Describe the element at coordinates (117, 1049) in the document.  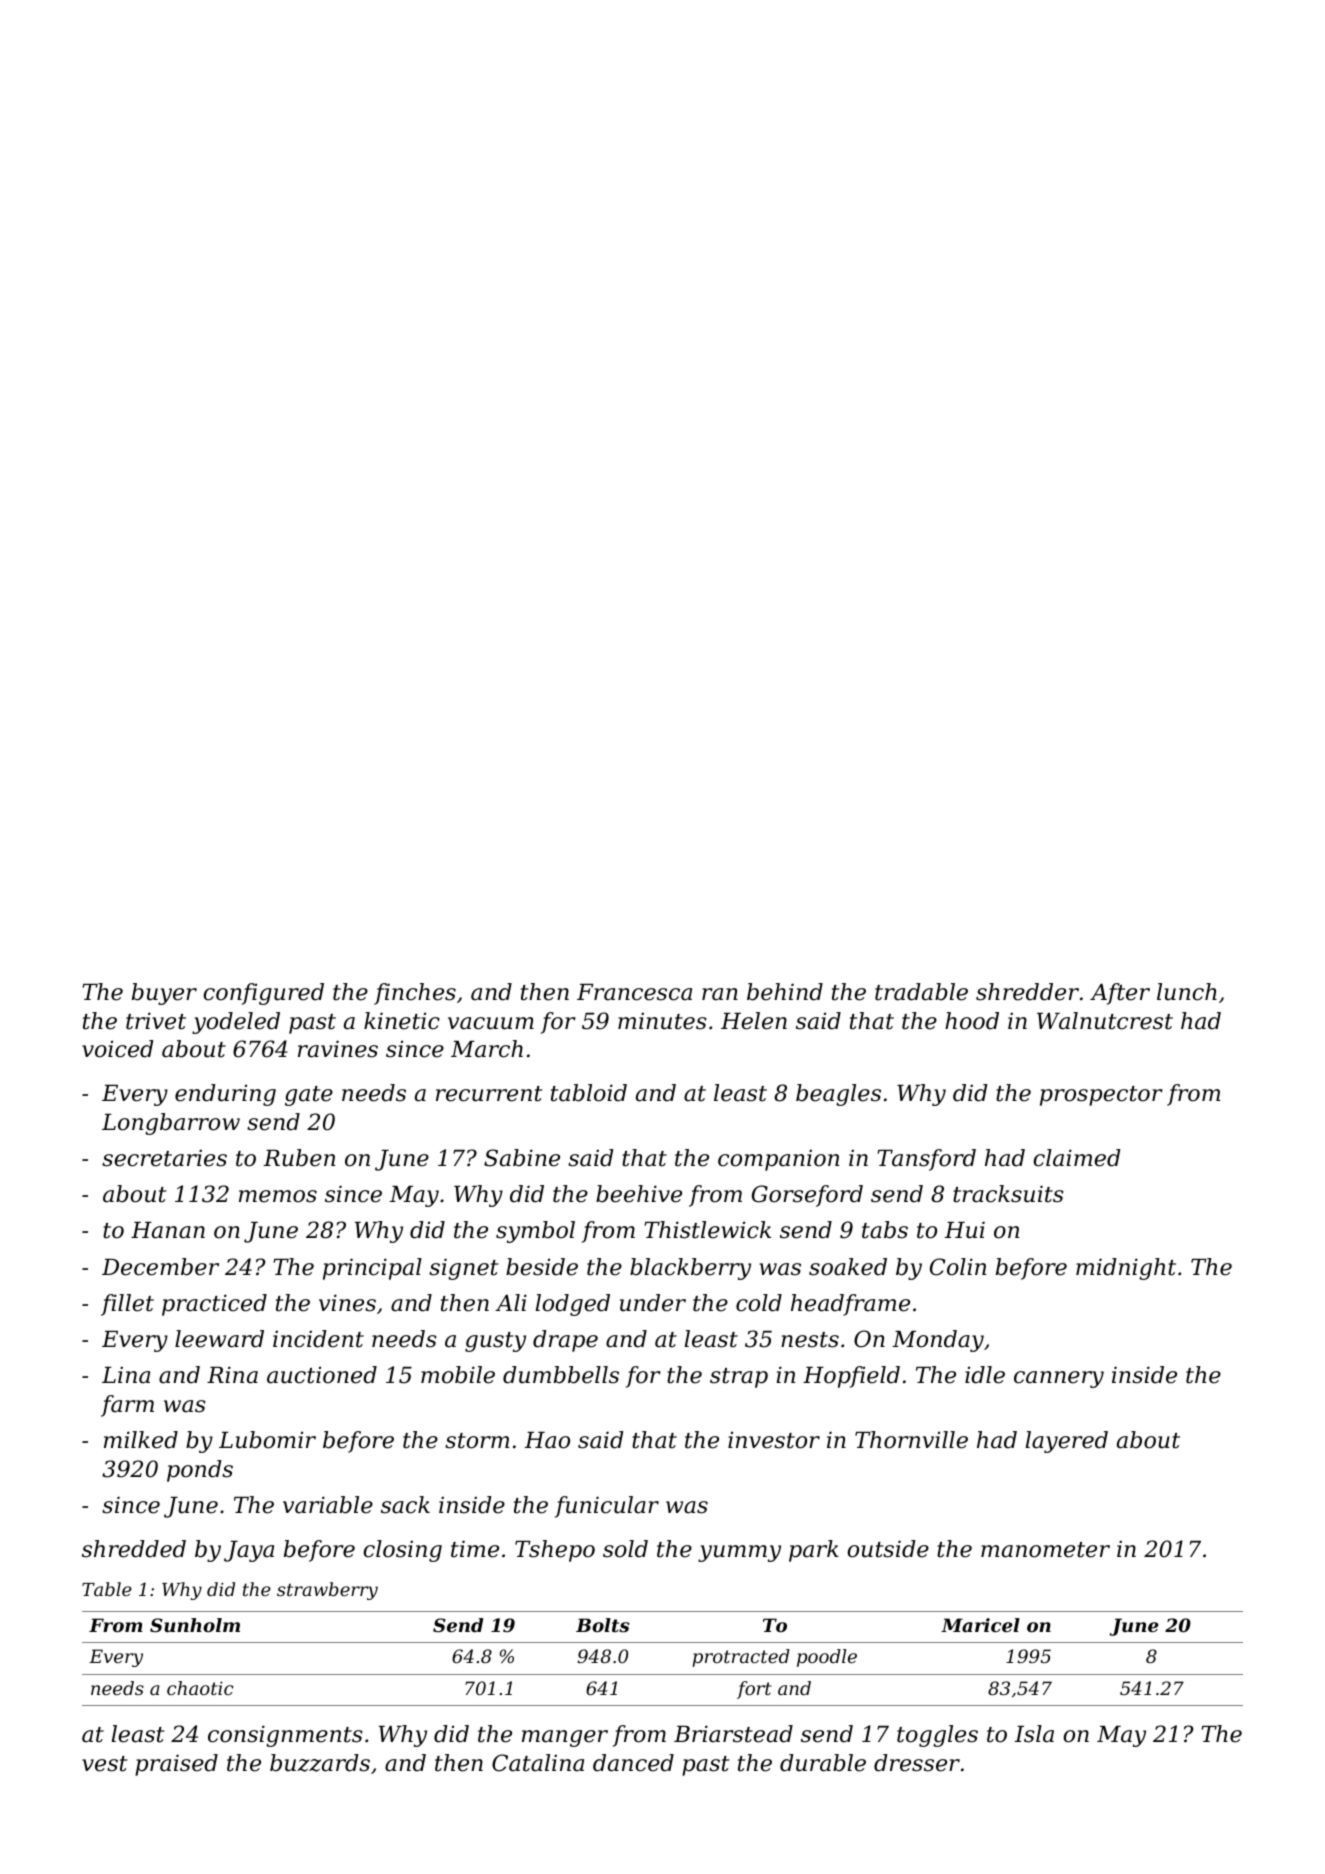
I see `voiced` at that location.
